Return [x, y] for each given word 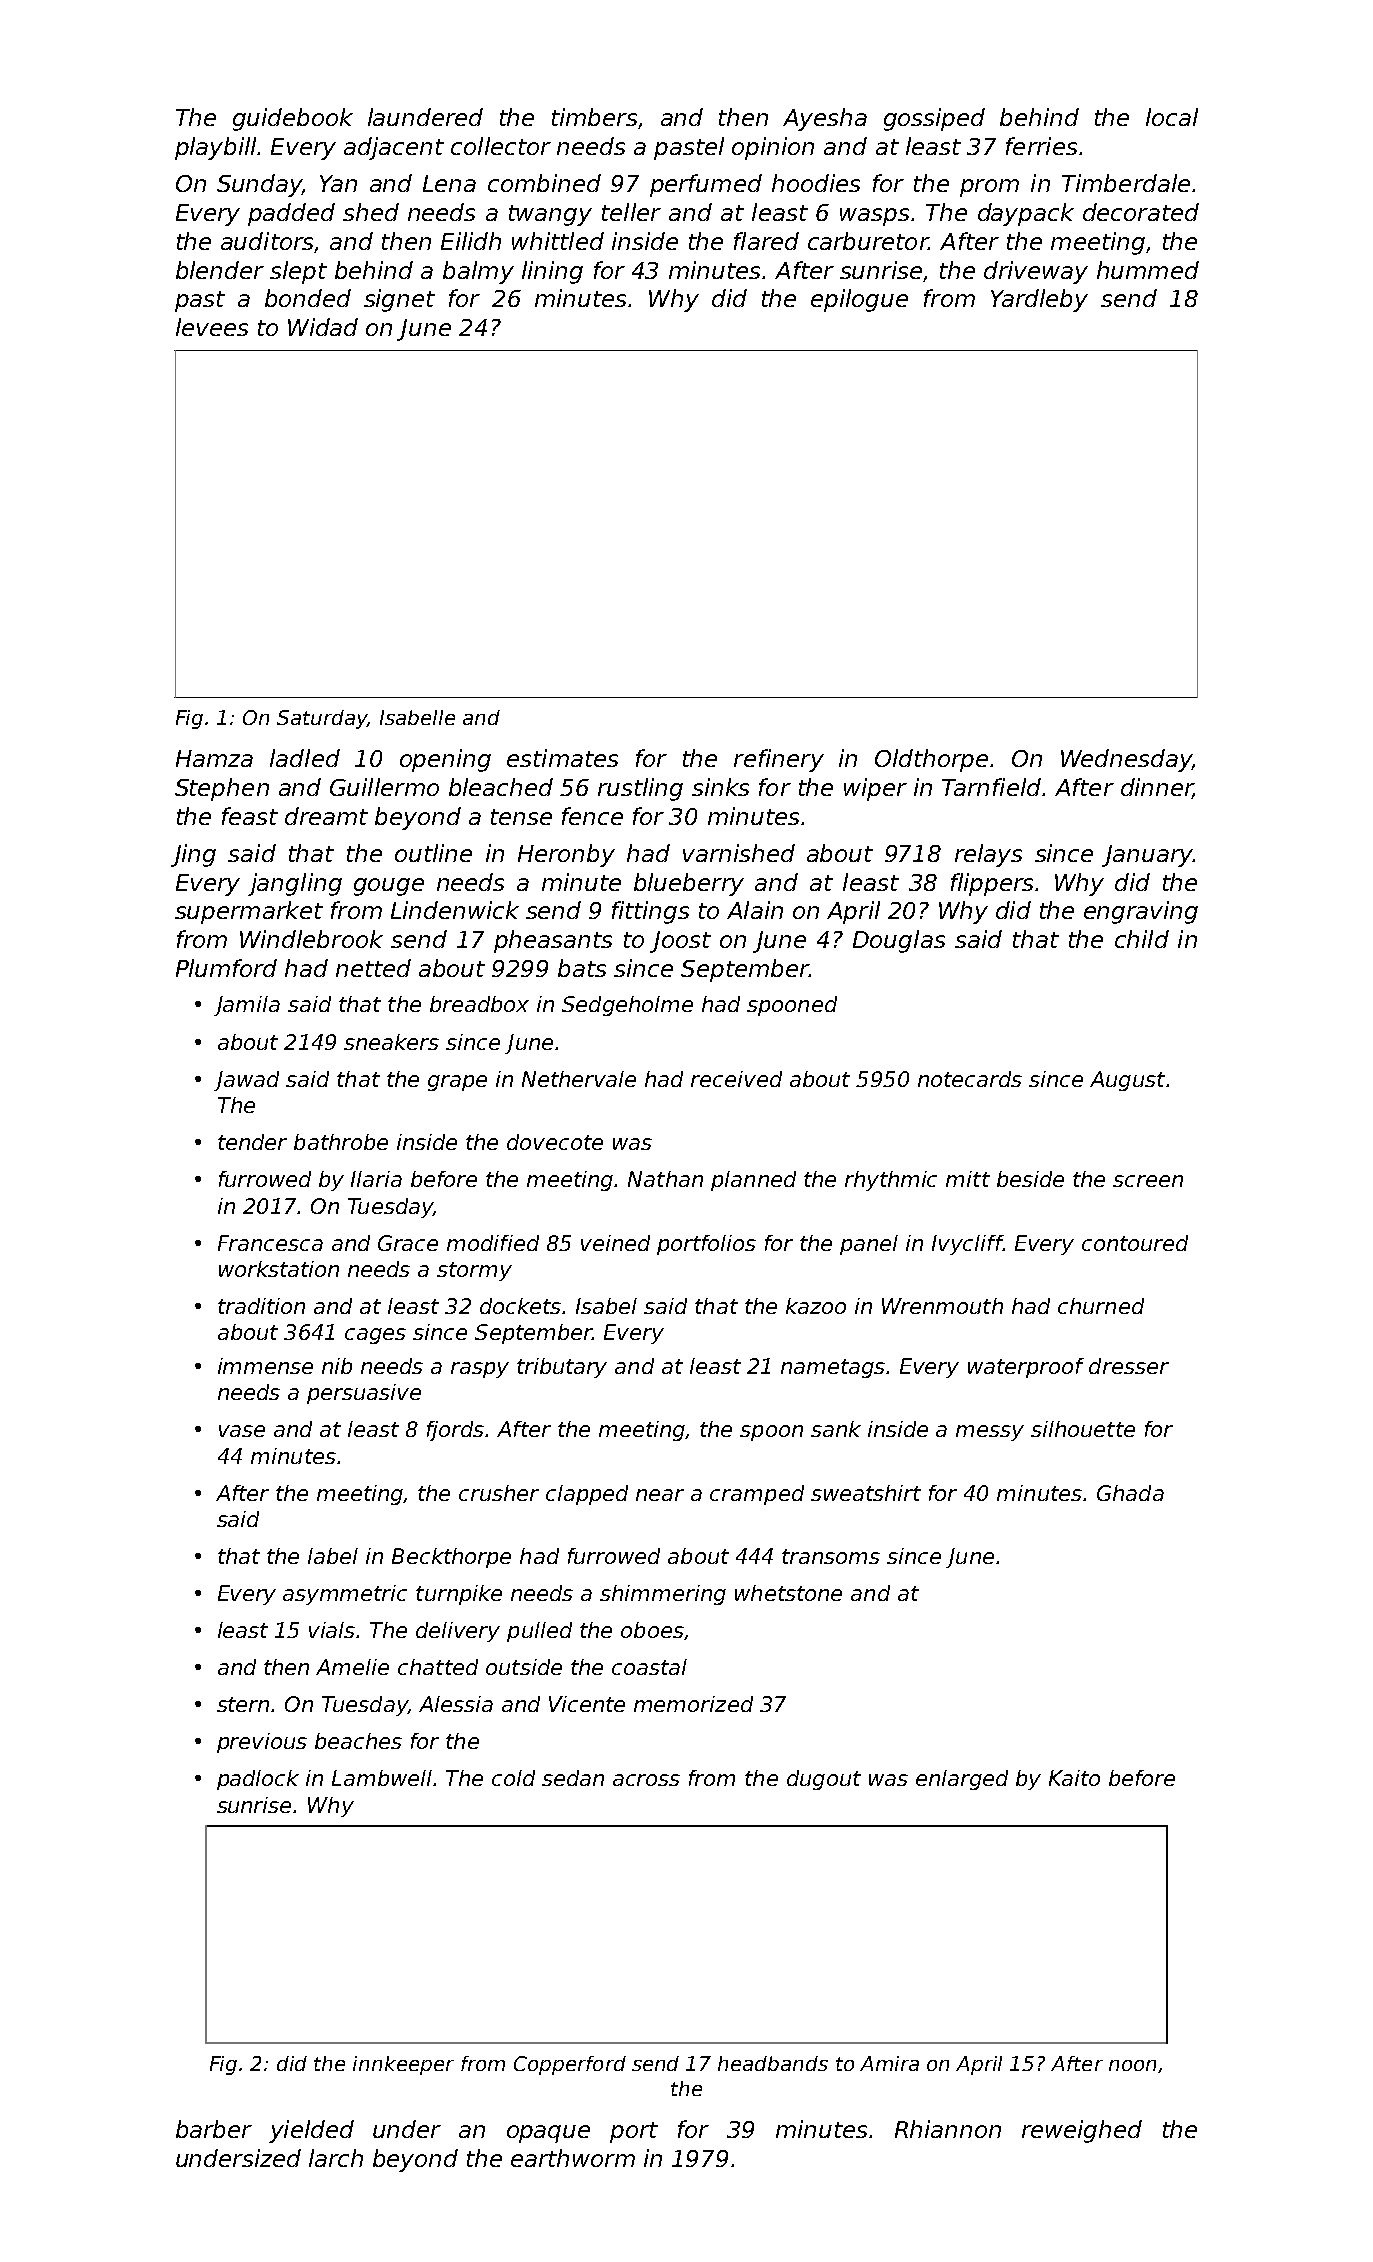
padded [291, 214]
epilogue [859, 300]
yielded [311, 2131]
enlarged [962, 1780]
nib [337, 1366]
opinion [773, 148]
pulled [539, 1632]
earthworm [573, 2158]
